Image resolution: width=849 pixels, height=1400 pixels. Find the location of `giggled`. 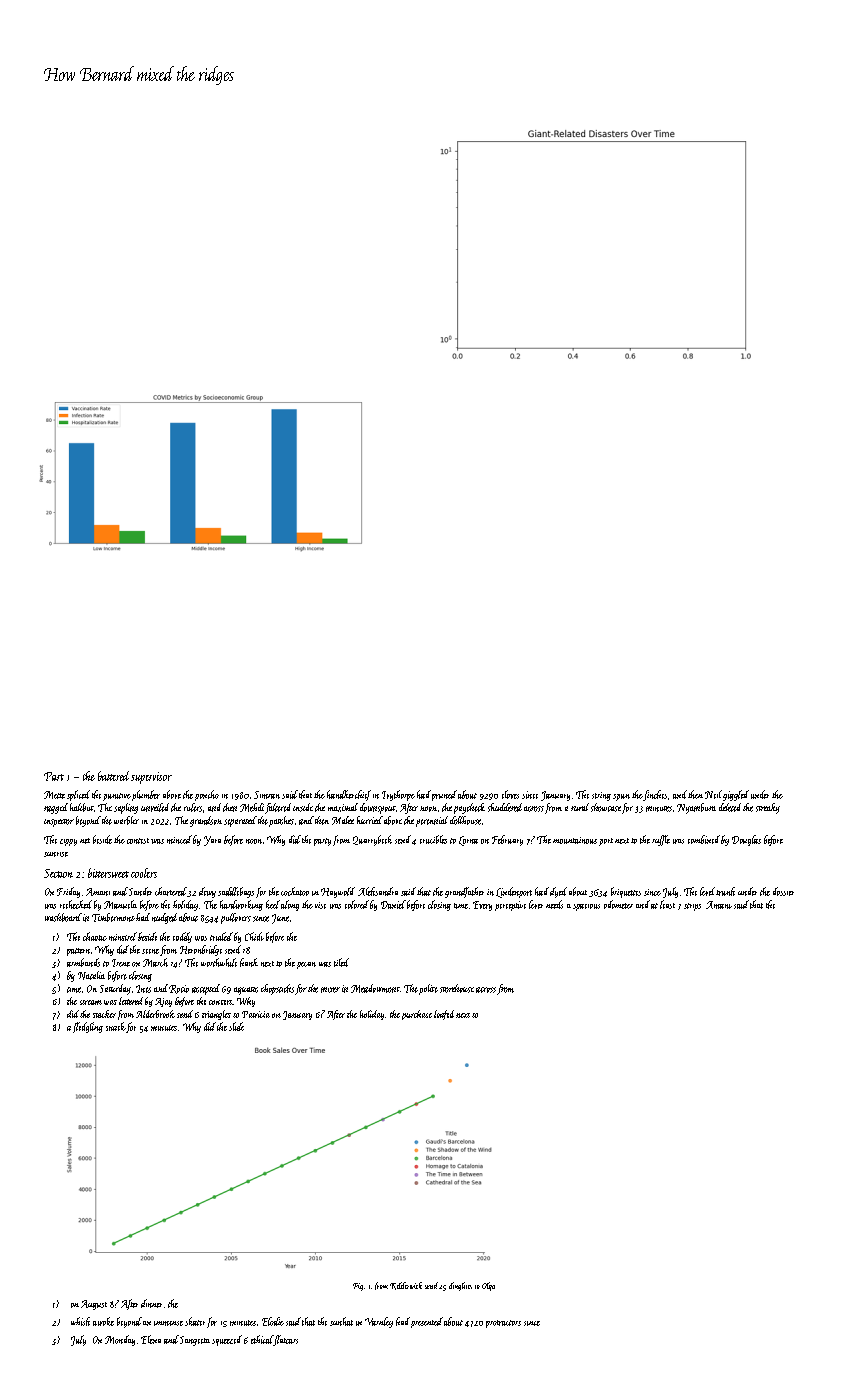

giggled is located at coordinates (736, 795).
